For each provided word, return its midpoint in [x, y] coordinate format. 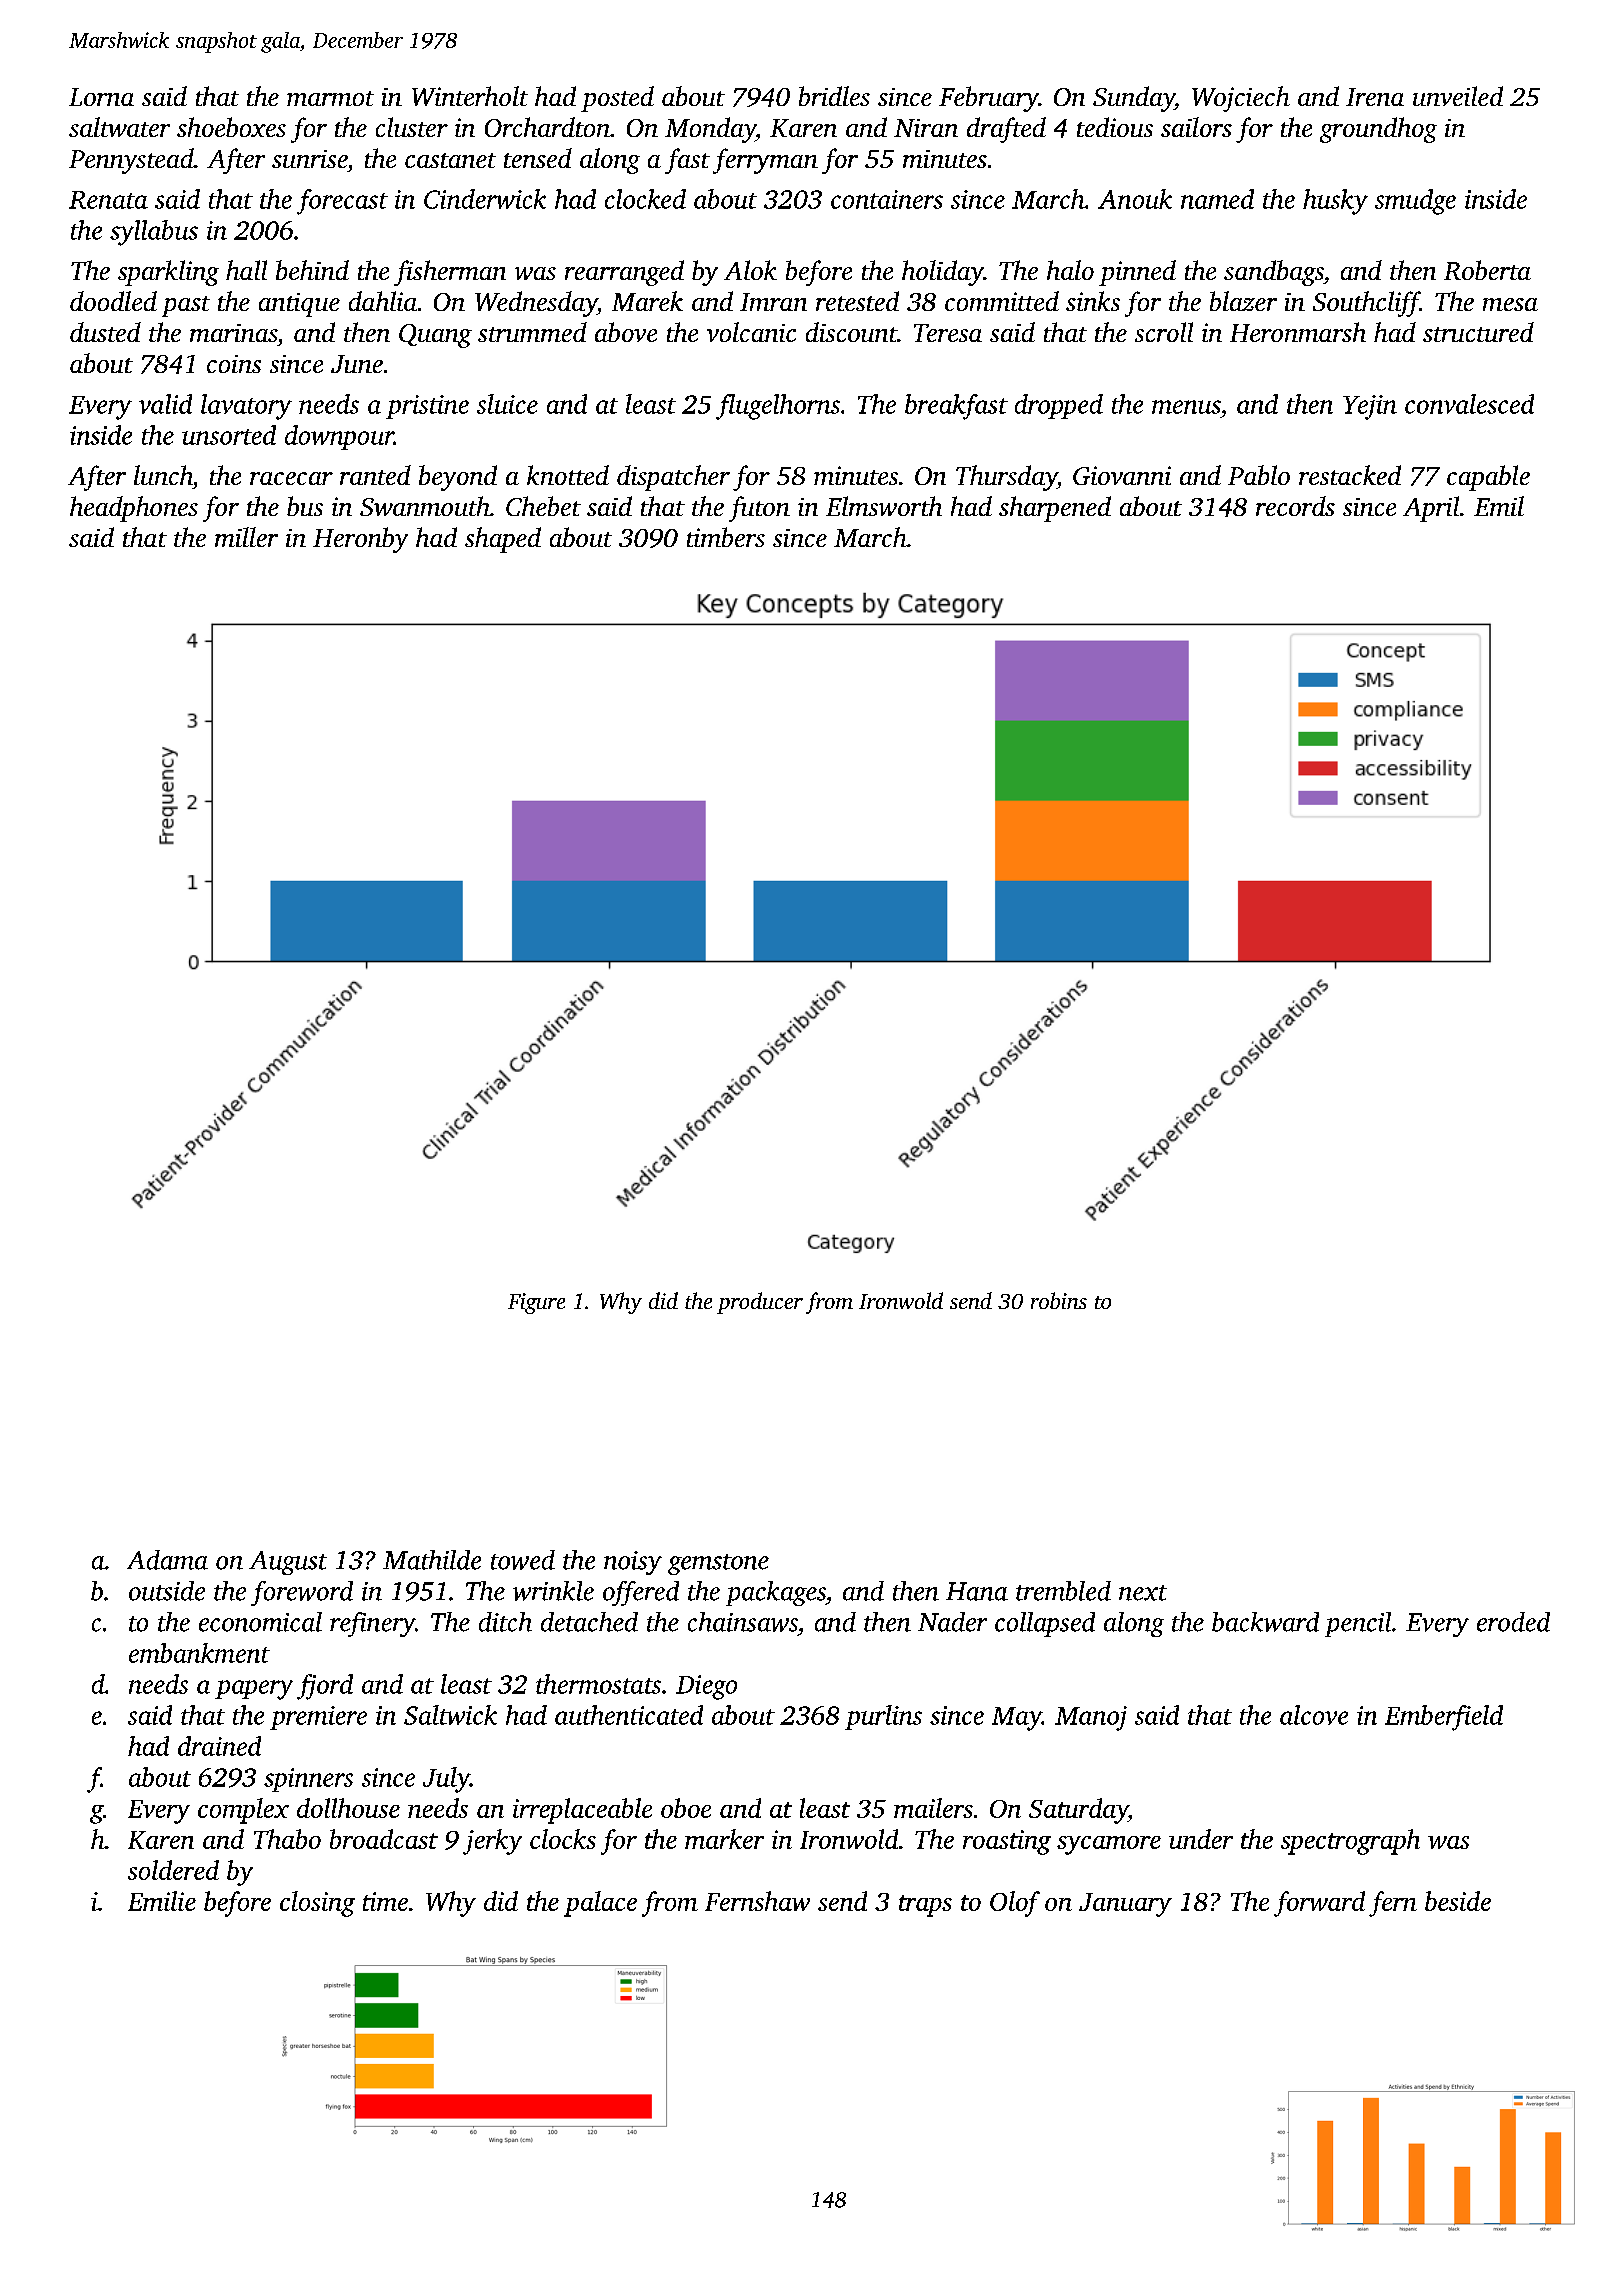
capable [1488, 478]
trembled [1063, 1591]
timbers [726, 537]
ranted [375, 475]
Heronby [360, 540]
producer [760, 1303]
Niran [926, 128]
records [1295, 506]
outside [167, 1591]
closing [317, 1904]
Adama [167, 1560]
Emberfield [1444, 1718]
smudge [1415, 202]
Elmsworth [884, 506]
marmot [330, 98]
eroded [1513, 1622]
